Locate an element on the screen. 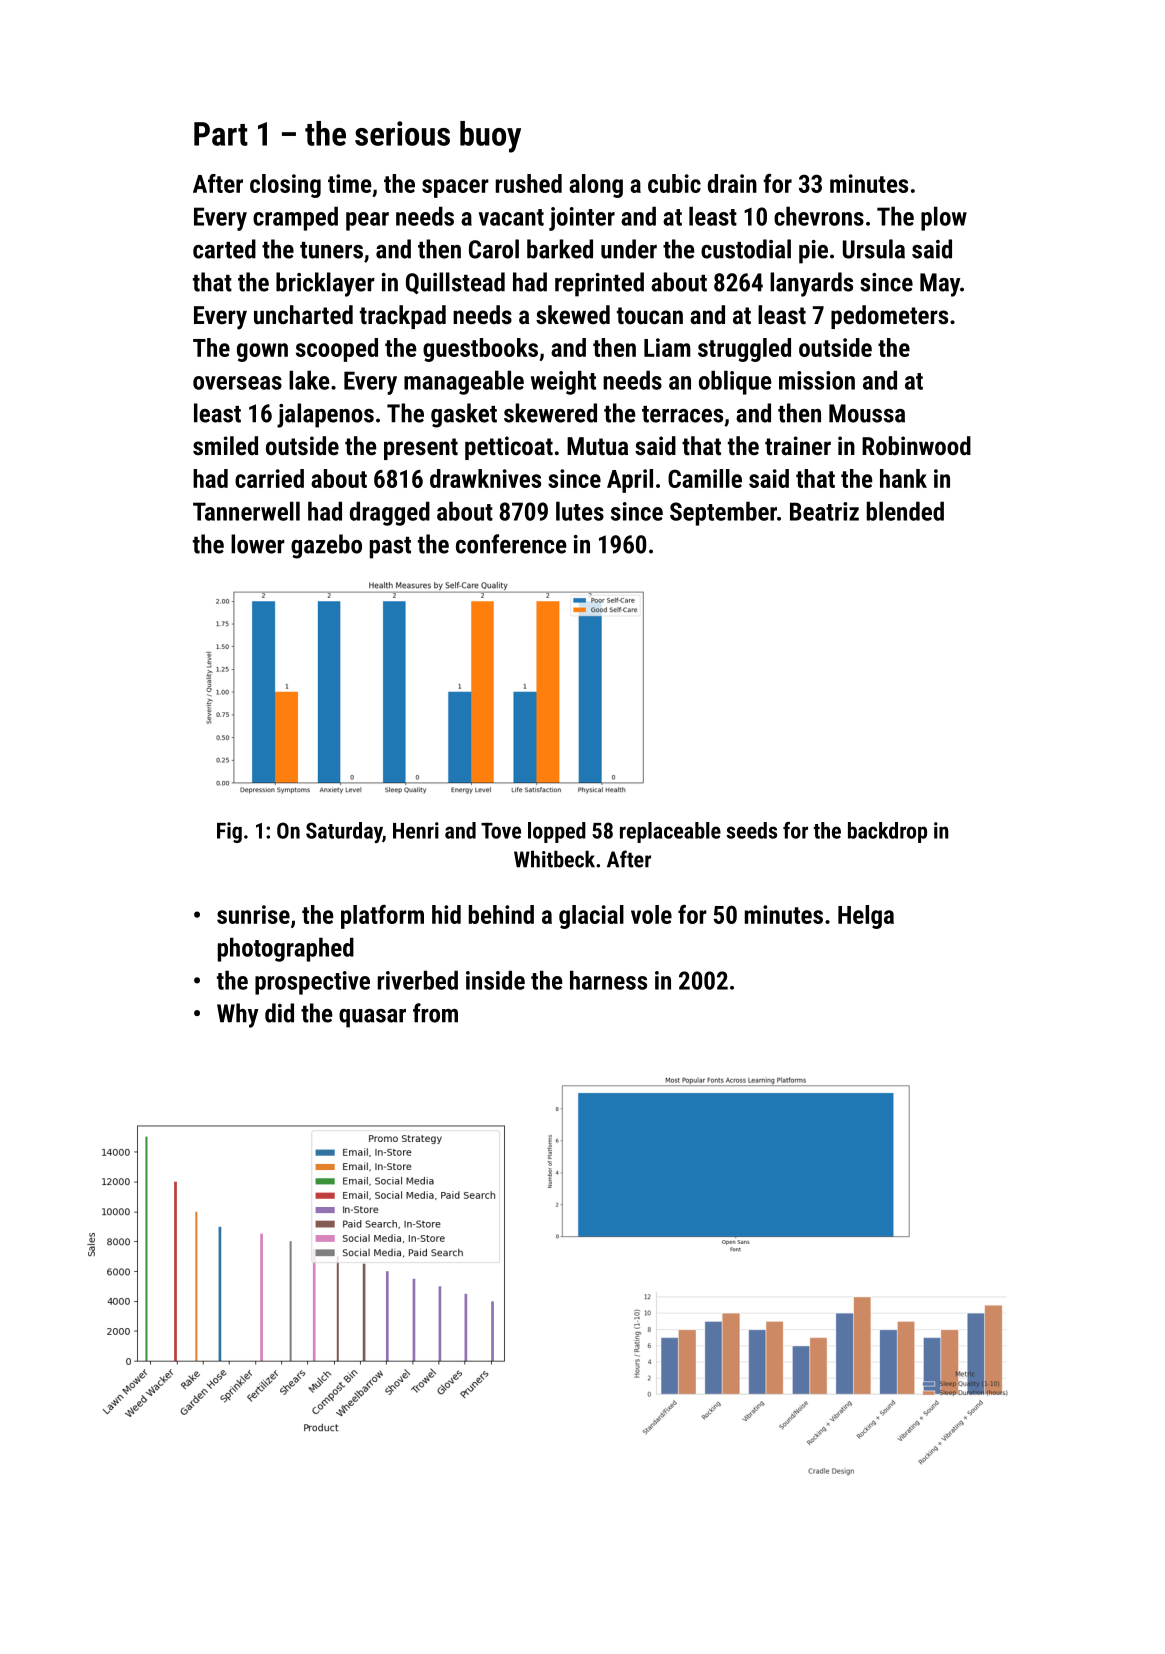 The height and width of the screenshot is (1654, 1165). backdrop is located at coordinates (887, 832).
